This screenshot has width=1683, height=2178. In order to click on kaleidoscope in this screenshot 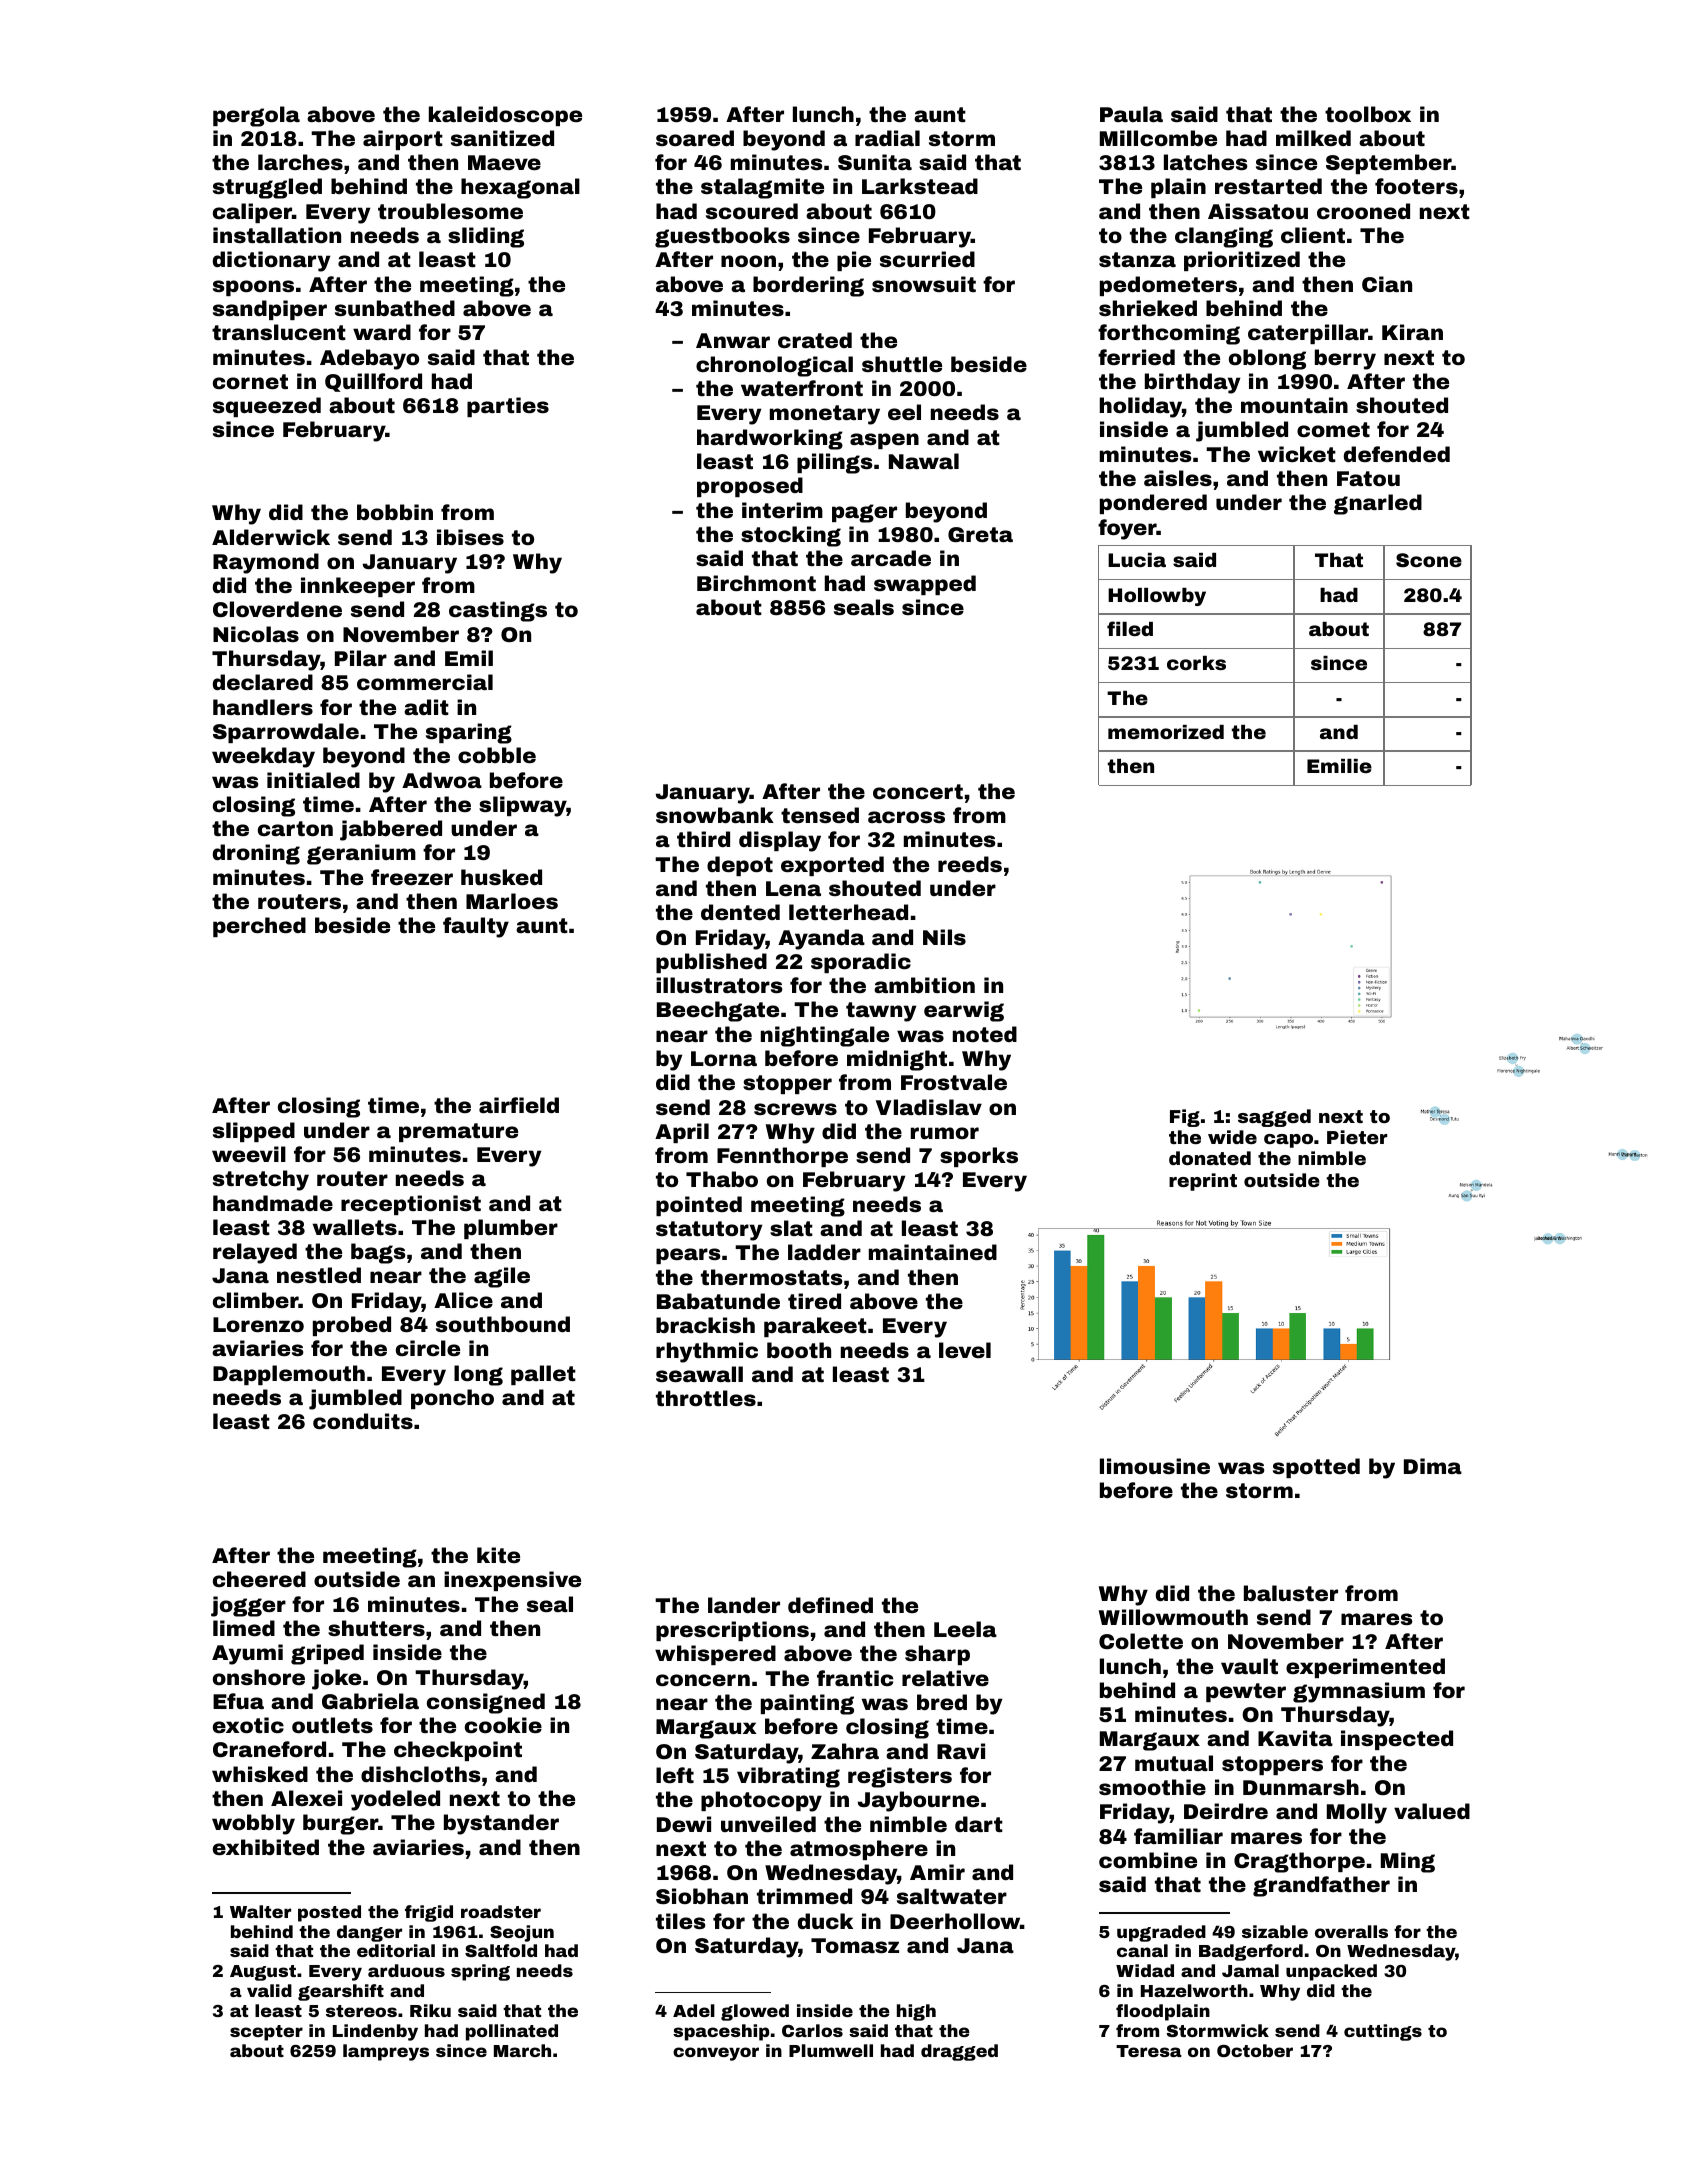, I will do `click(505, 116)`.
